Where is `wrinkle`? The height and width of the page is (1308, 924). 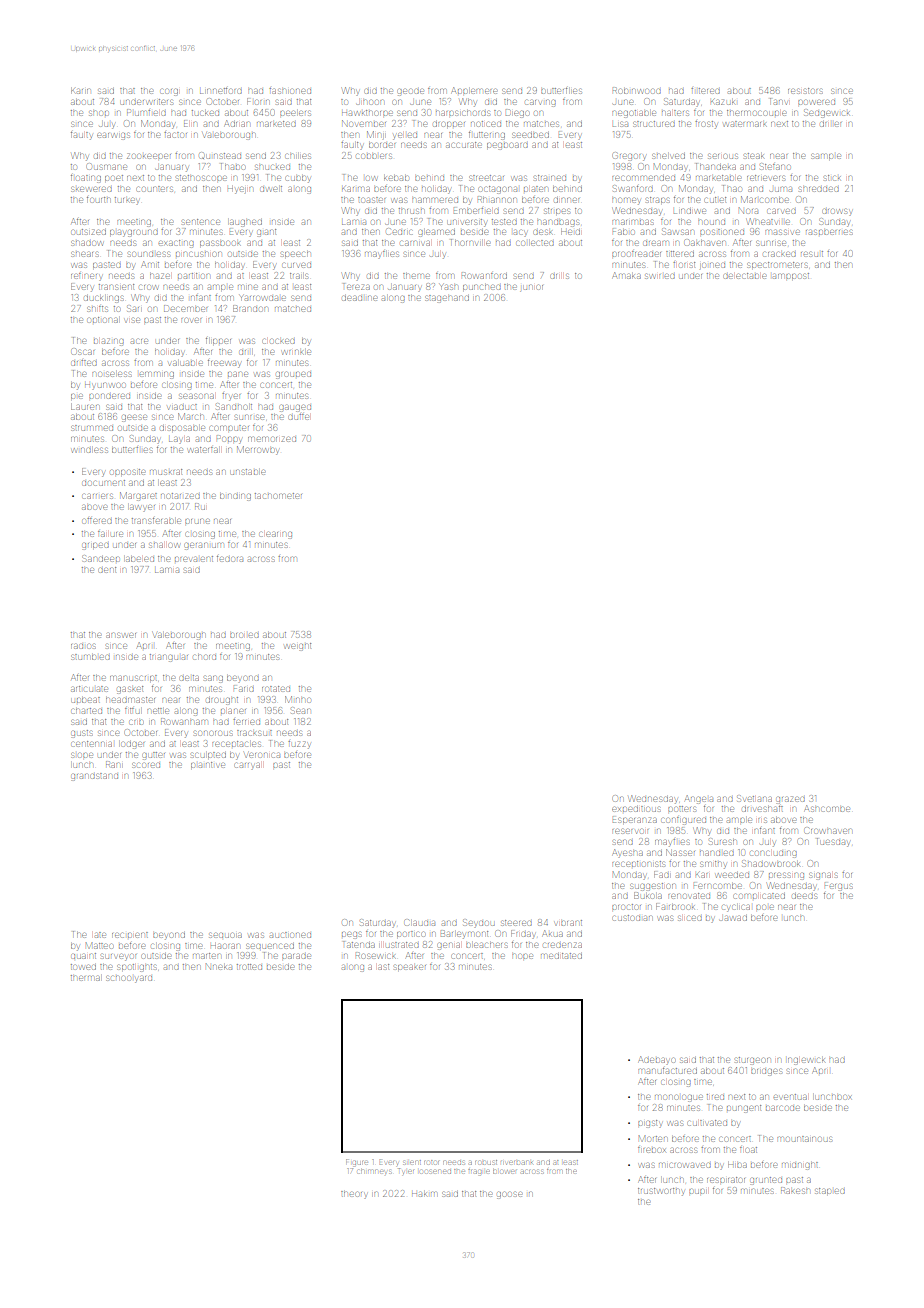
wrinkle is located at coordinates (296, 352).
